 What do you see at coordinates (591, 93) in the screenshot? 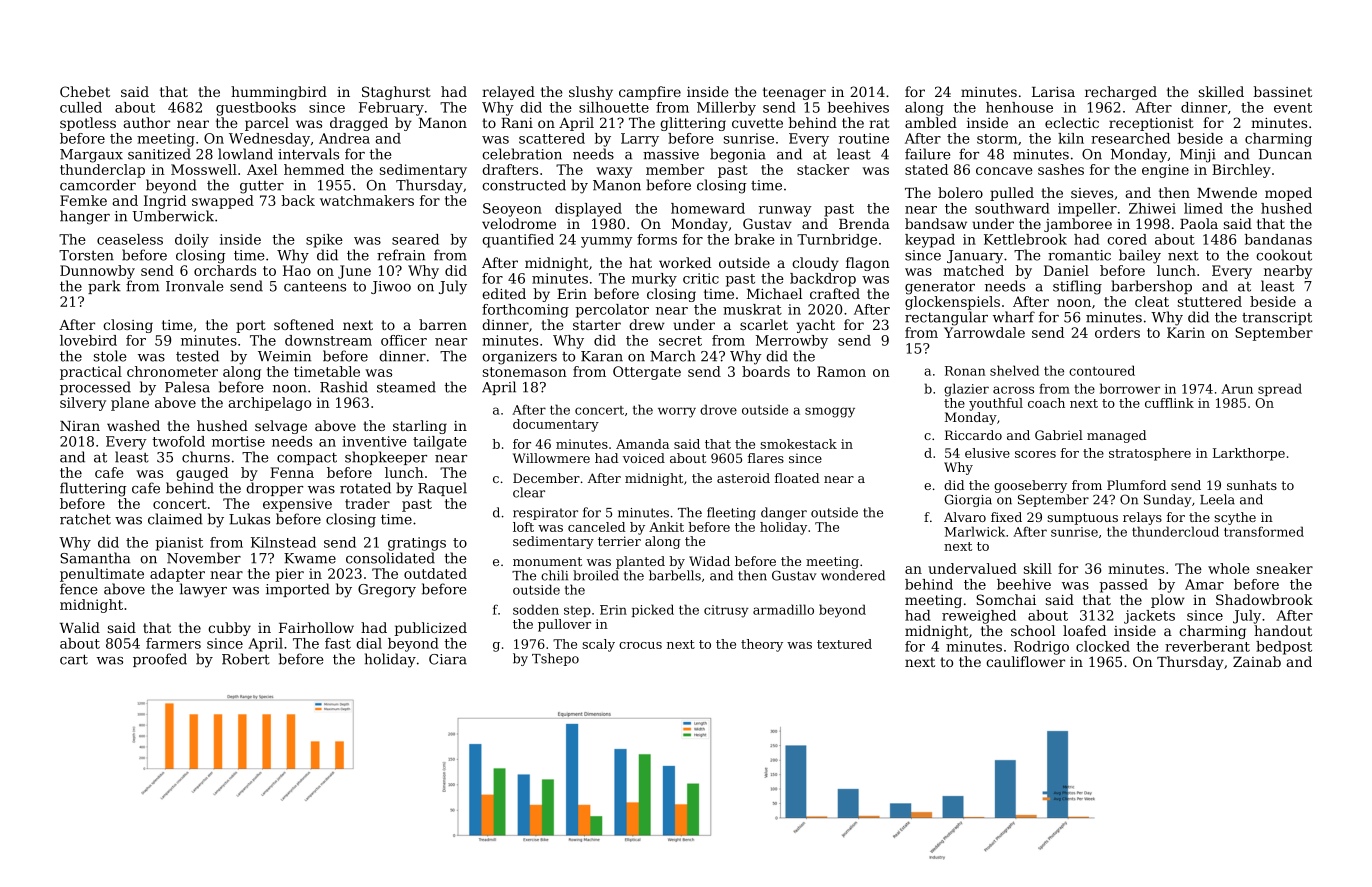
I see `slushy` at bounding box center [591, 93].
